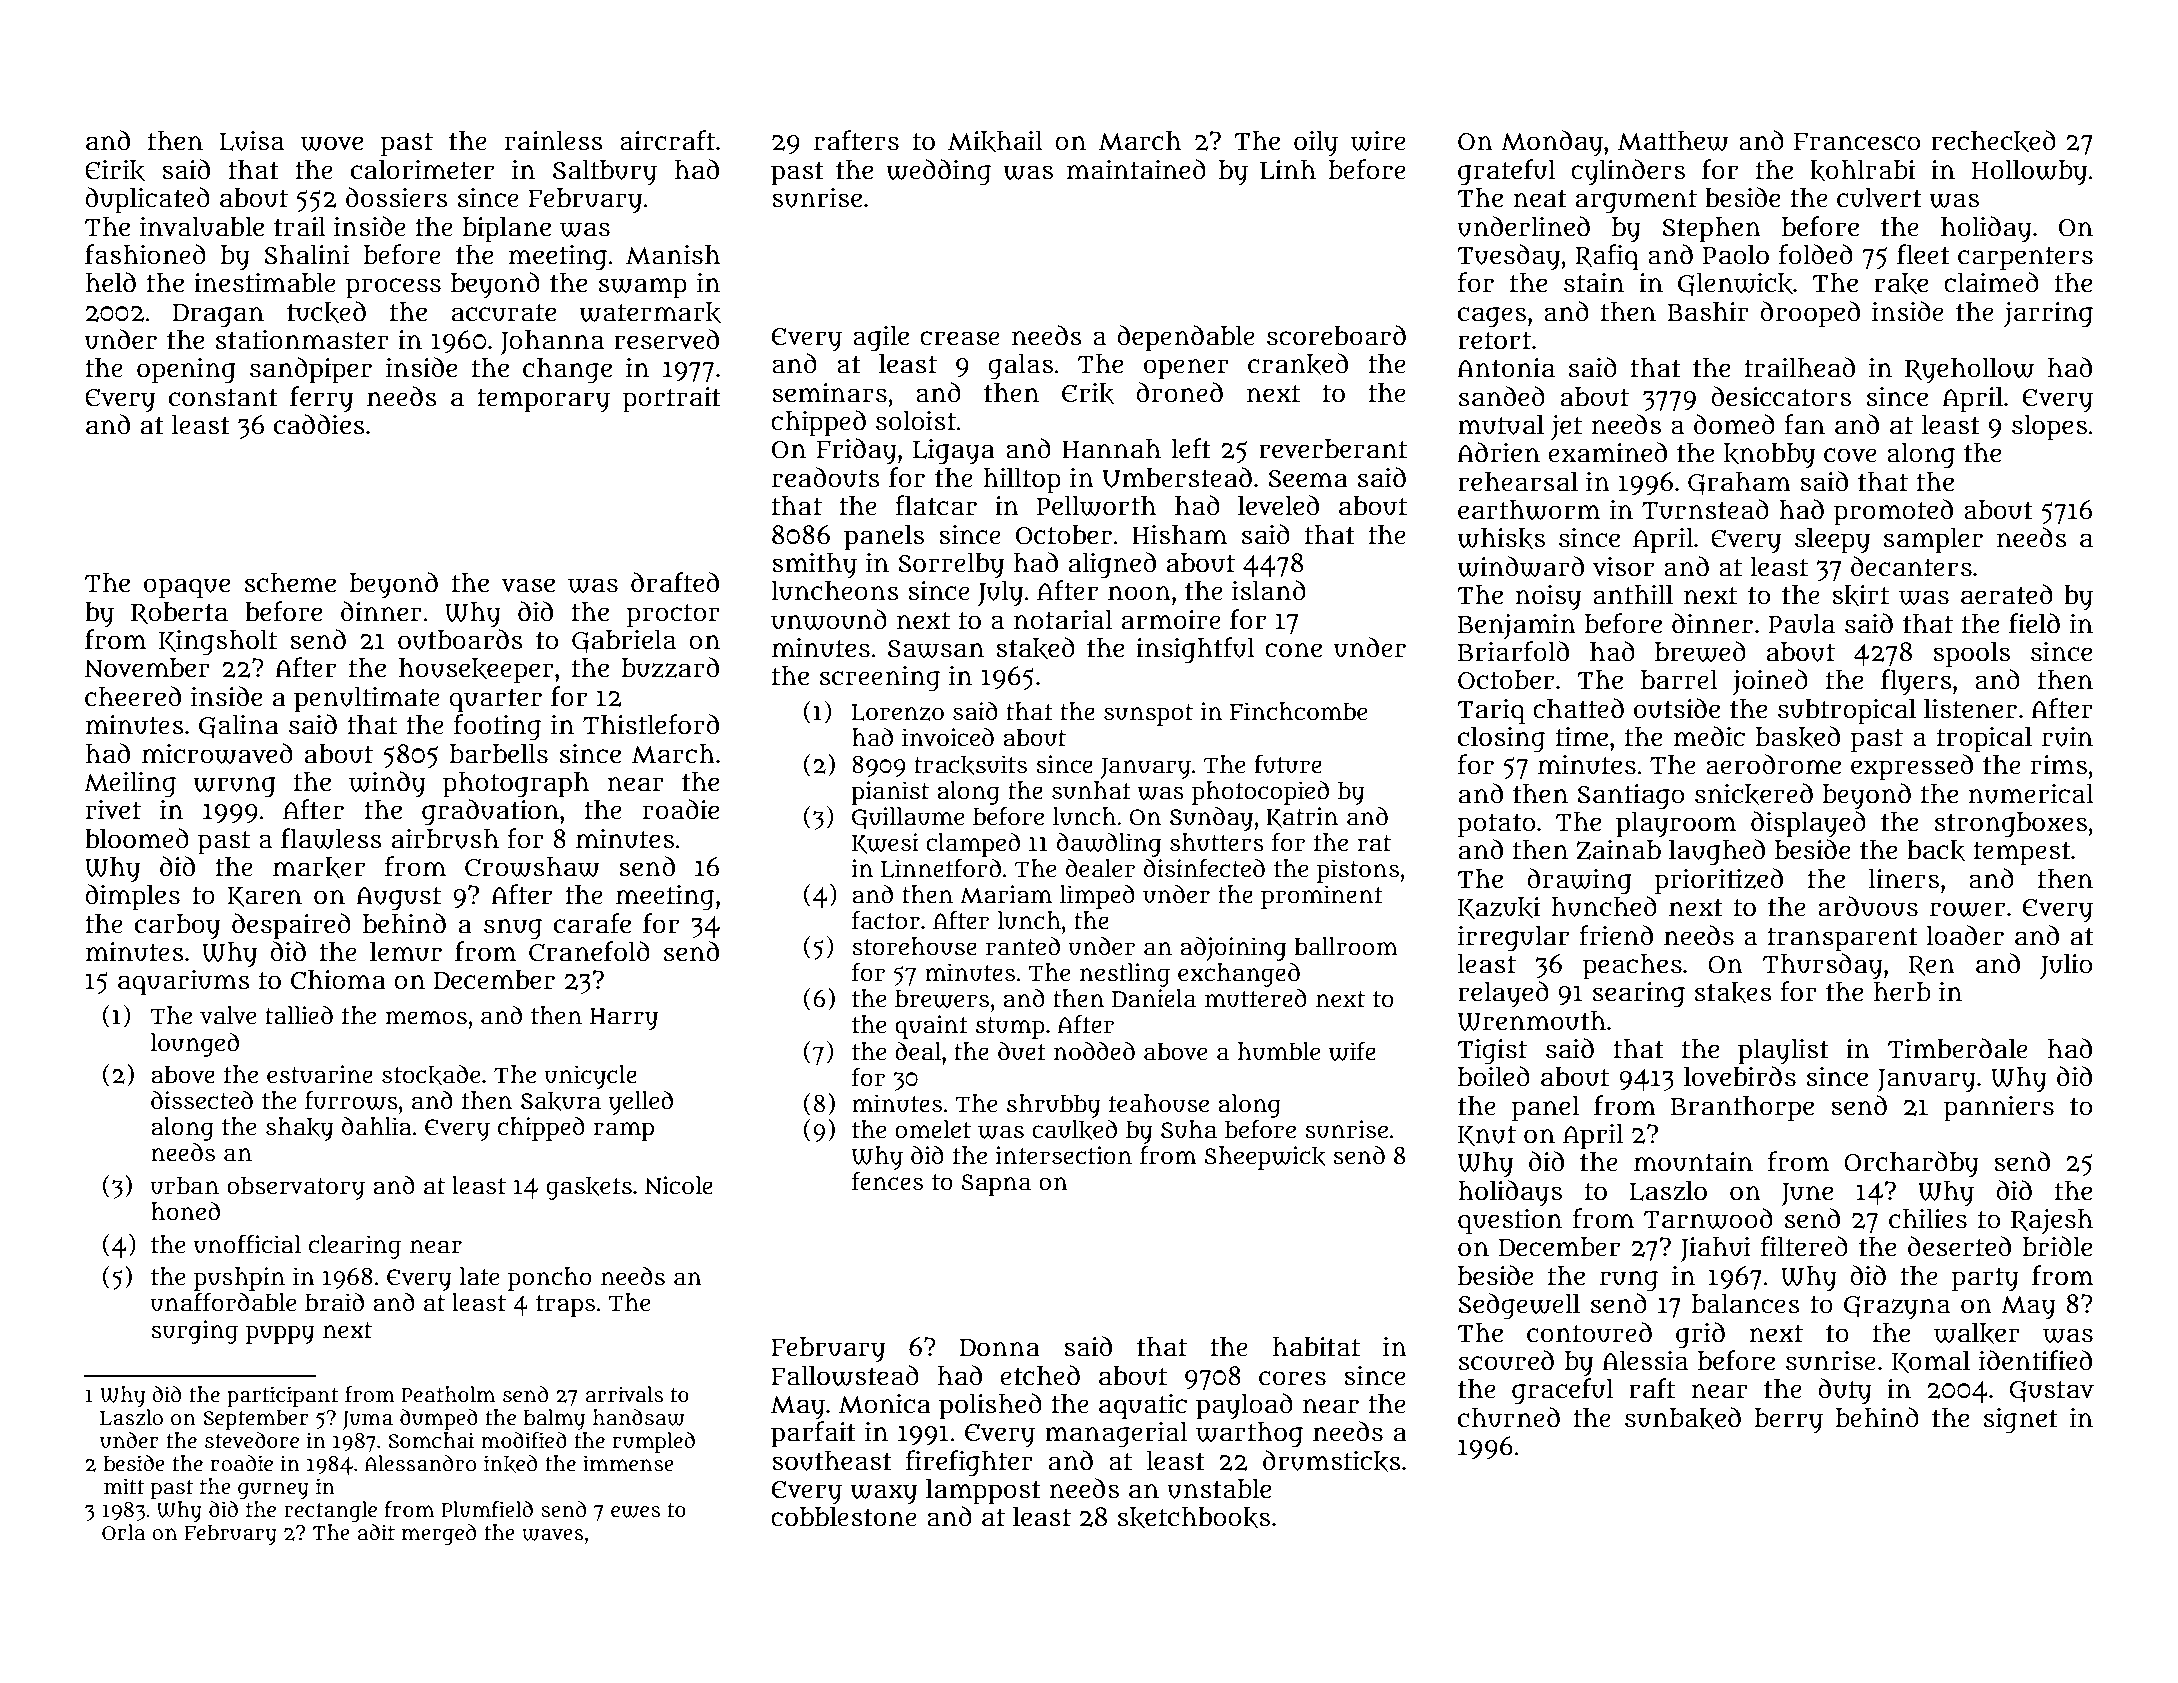 Image resolution: width=2178 pixels, height=1683 pixels. What do you see at coordinates (187, 588) in the document?
I see `opaque` at bounding box center [187, 588].
